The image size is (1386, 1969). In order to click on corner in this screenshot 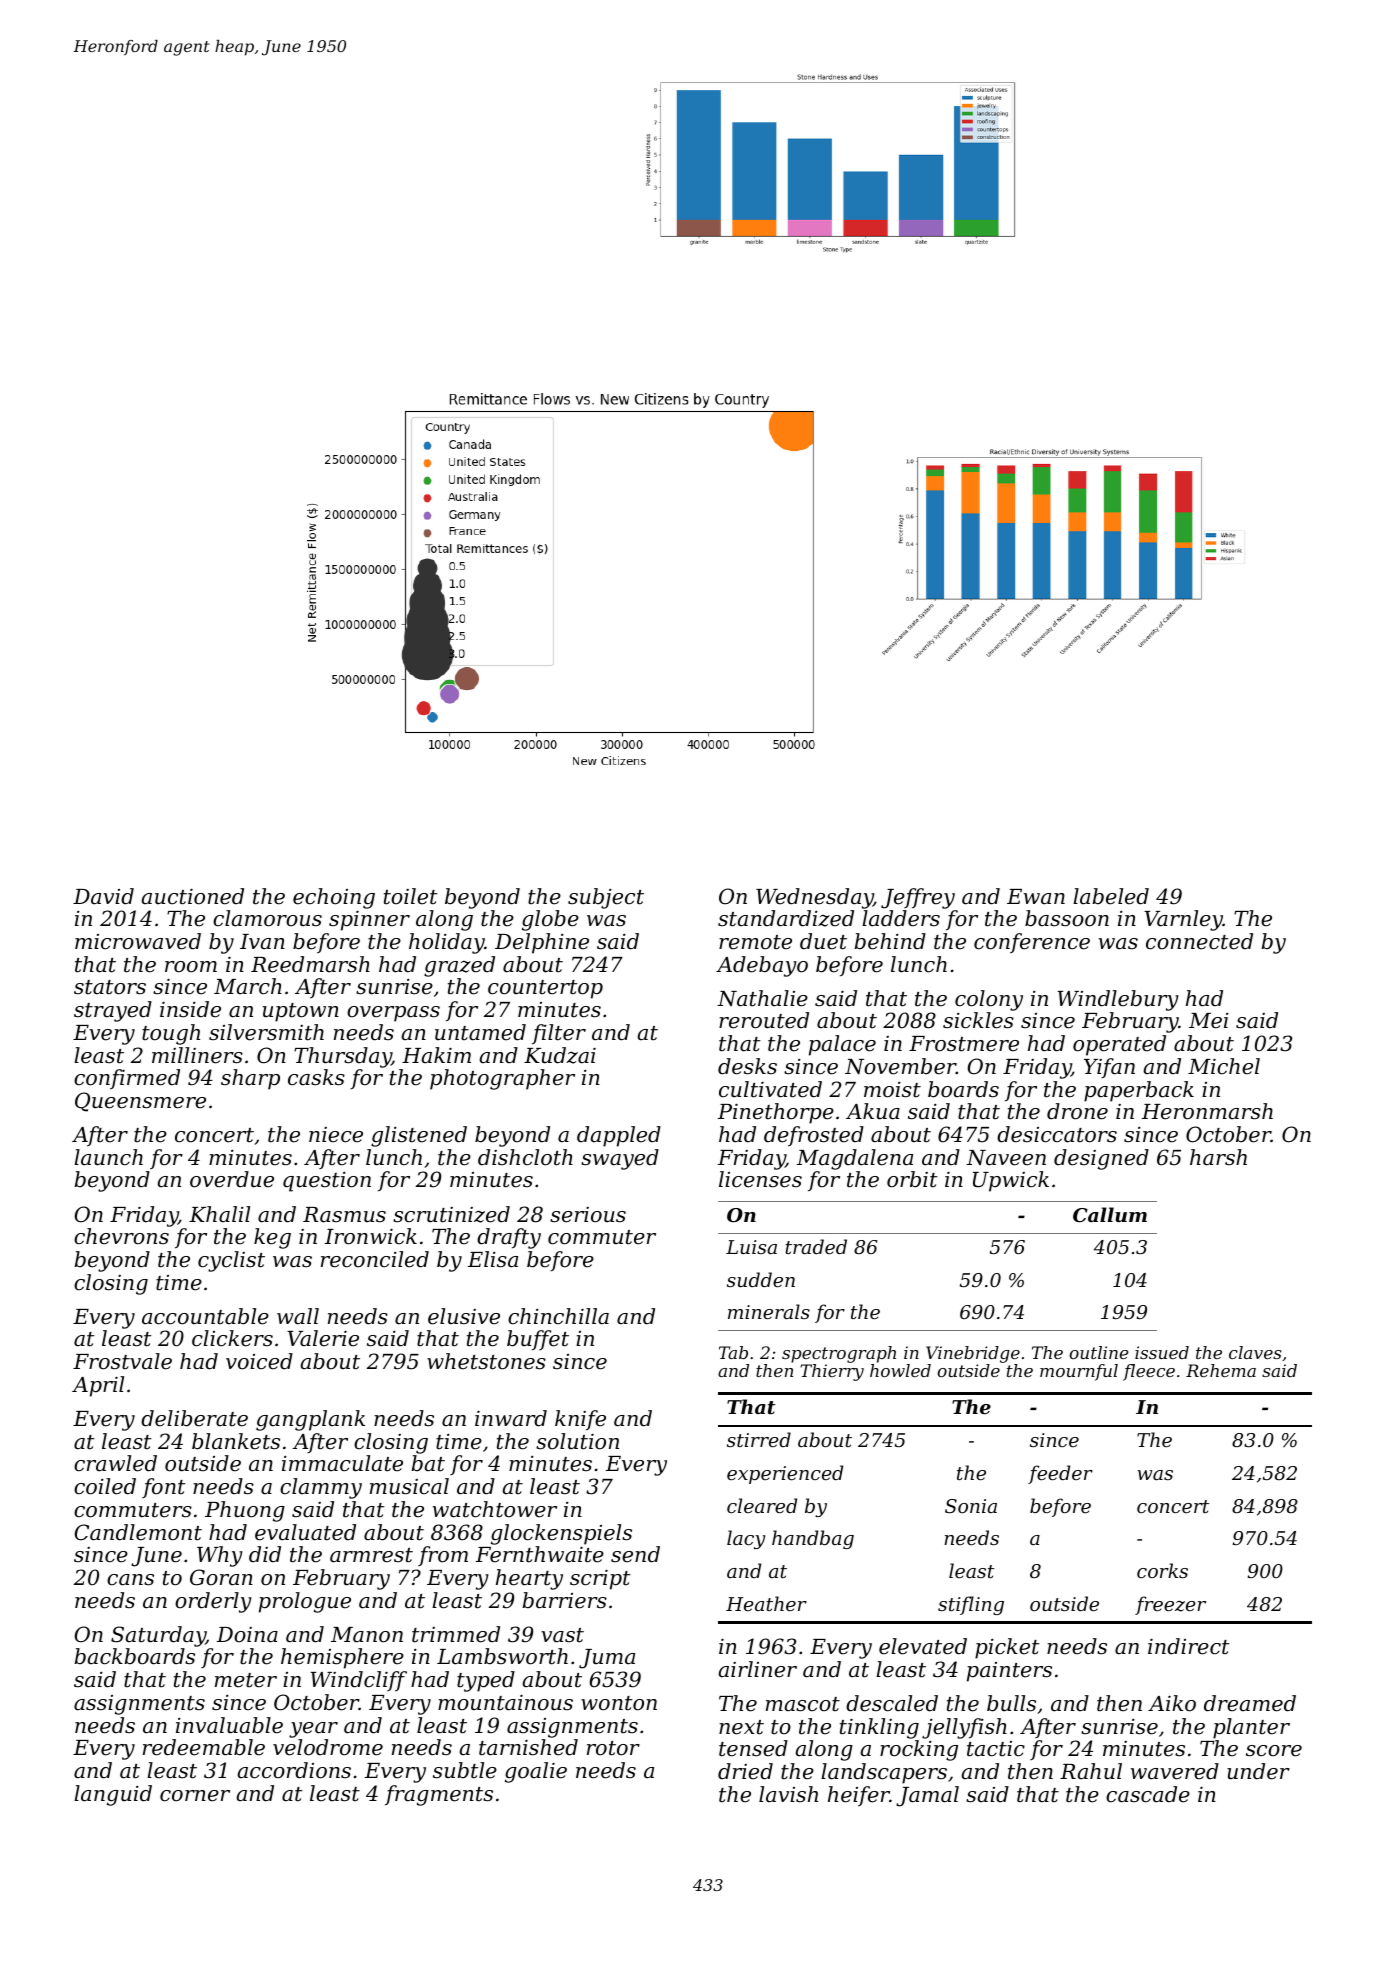, I will do `click(195, 1796)`.
